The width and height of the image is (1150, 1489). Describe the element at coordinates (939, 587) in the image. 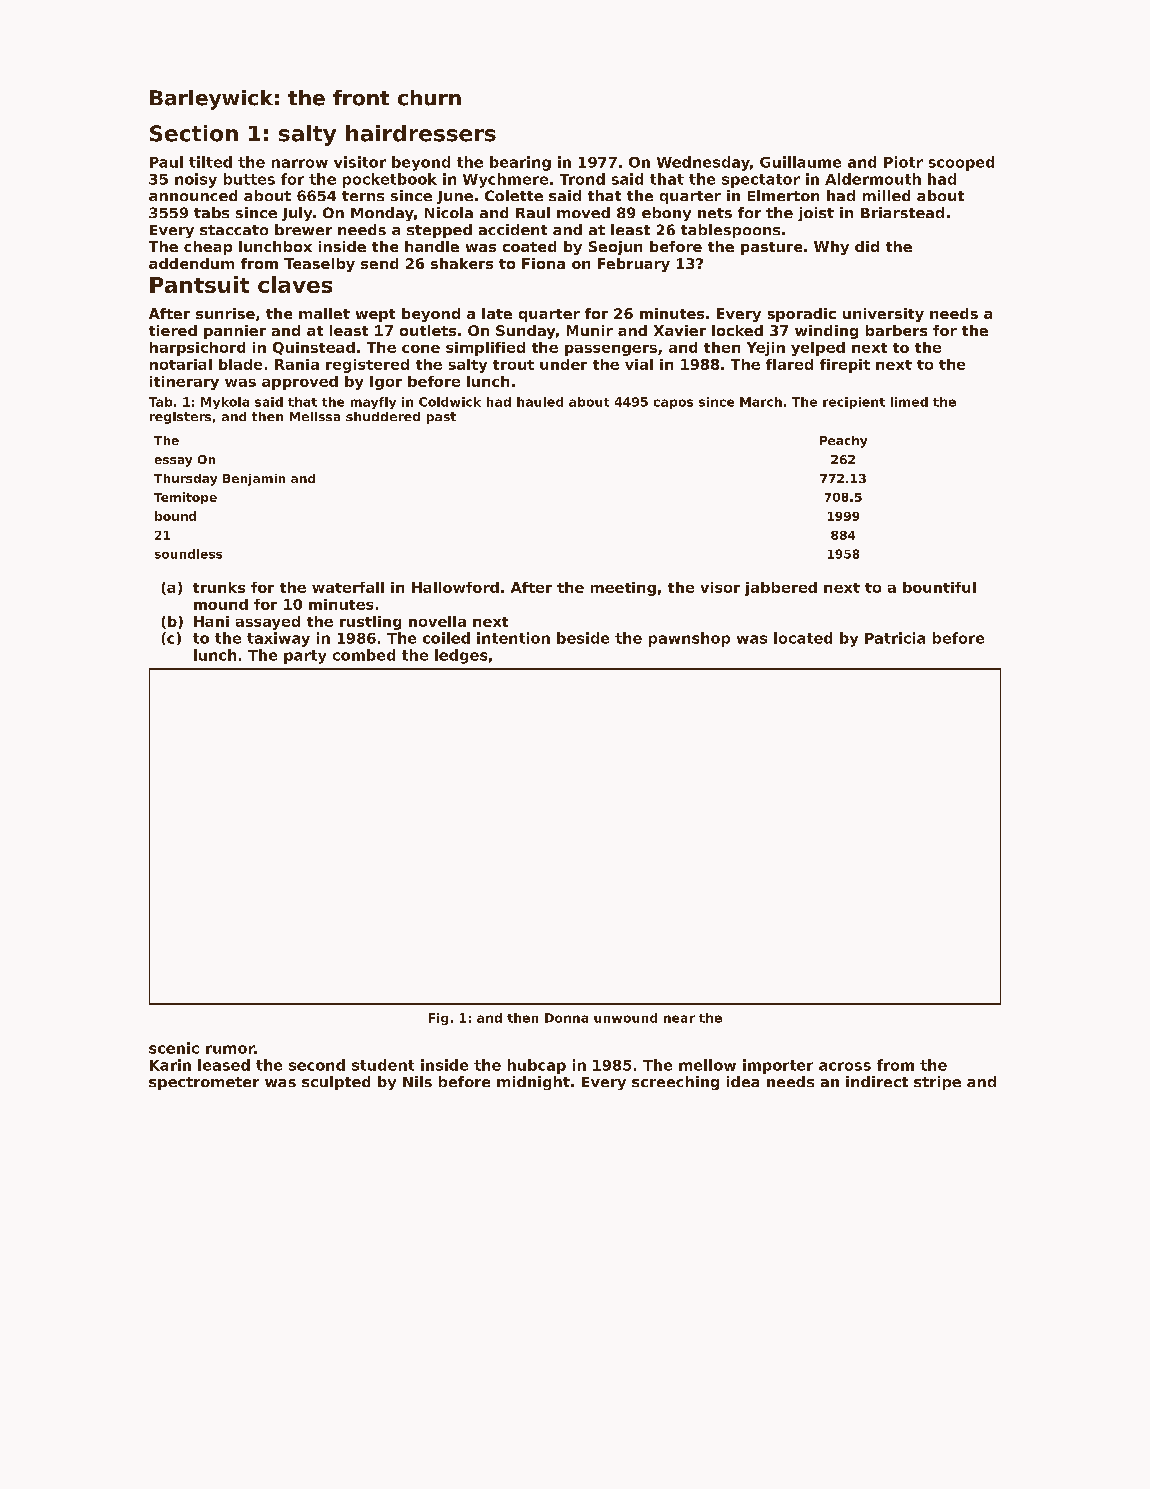

I see `bountiful` at that location.
